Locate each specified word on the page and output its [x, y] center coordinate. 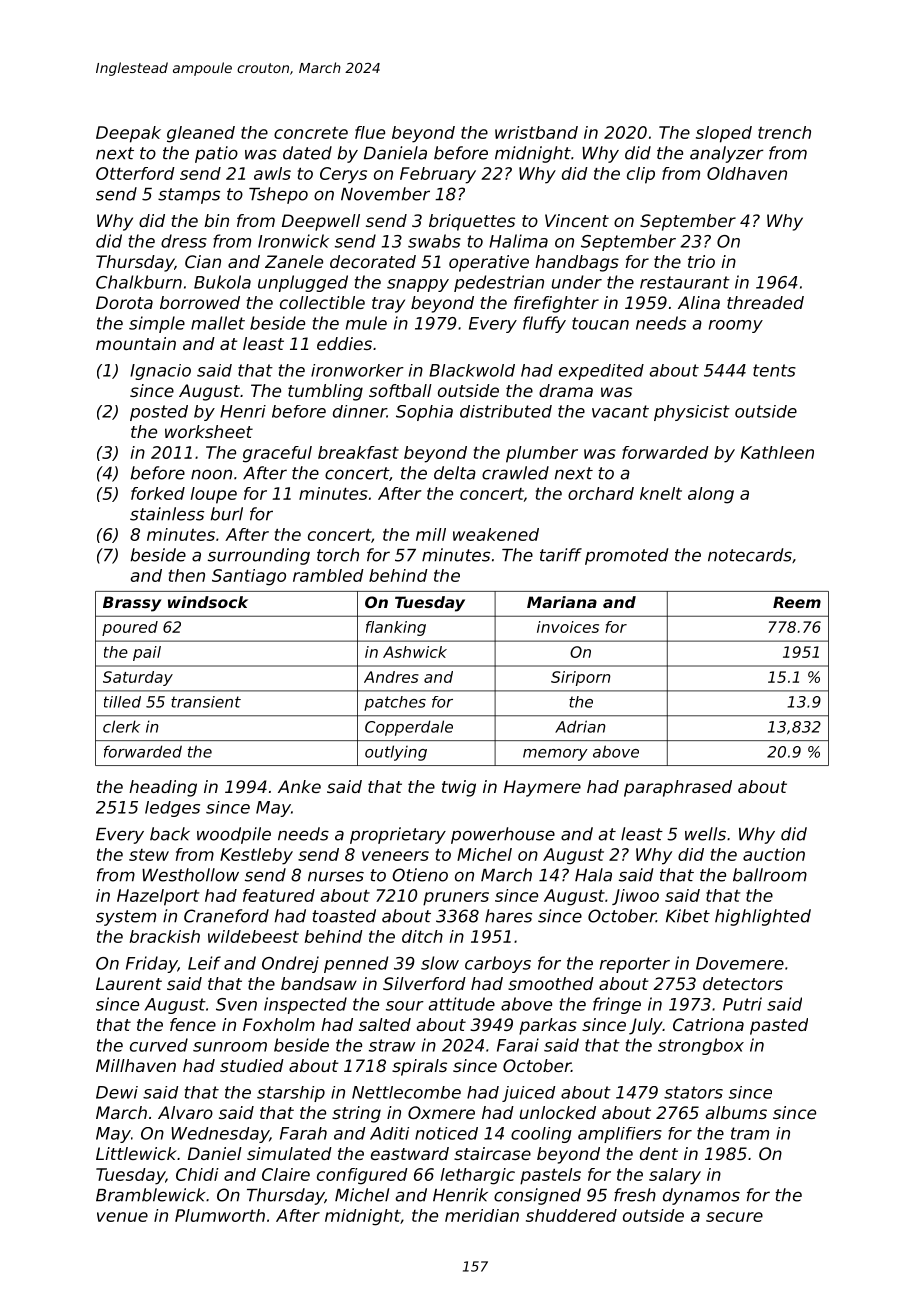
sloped [724, 134]
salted [385, 1024]
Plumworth [220, 1215]
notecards [750, 555]
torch [338, 555]
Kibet [688, 916]
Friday [152, 964]
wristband [536, 132]
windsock [208, 602]
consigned [537, 1196]
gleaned [201, 134]
